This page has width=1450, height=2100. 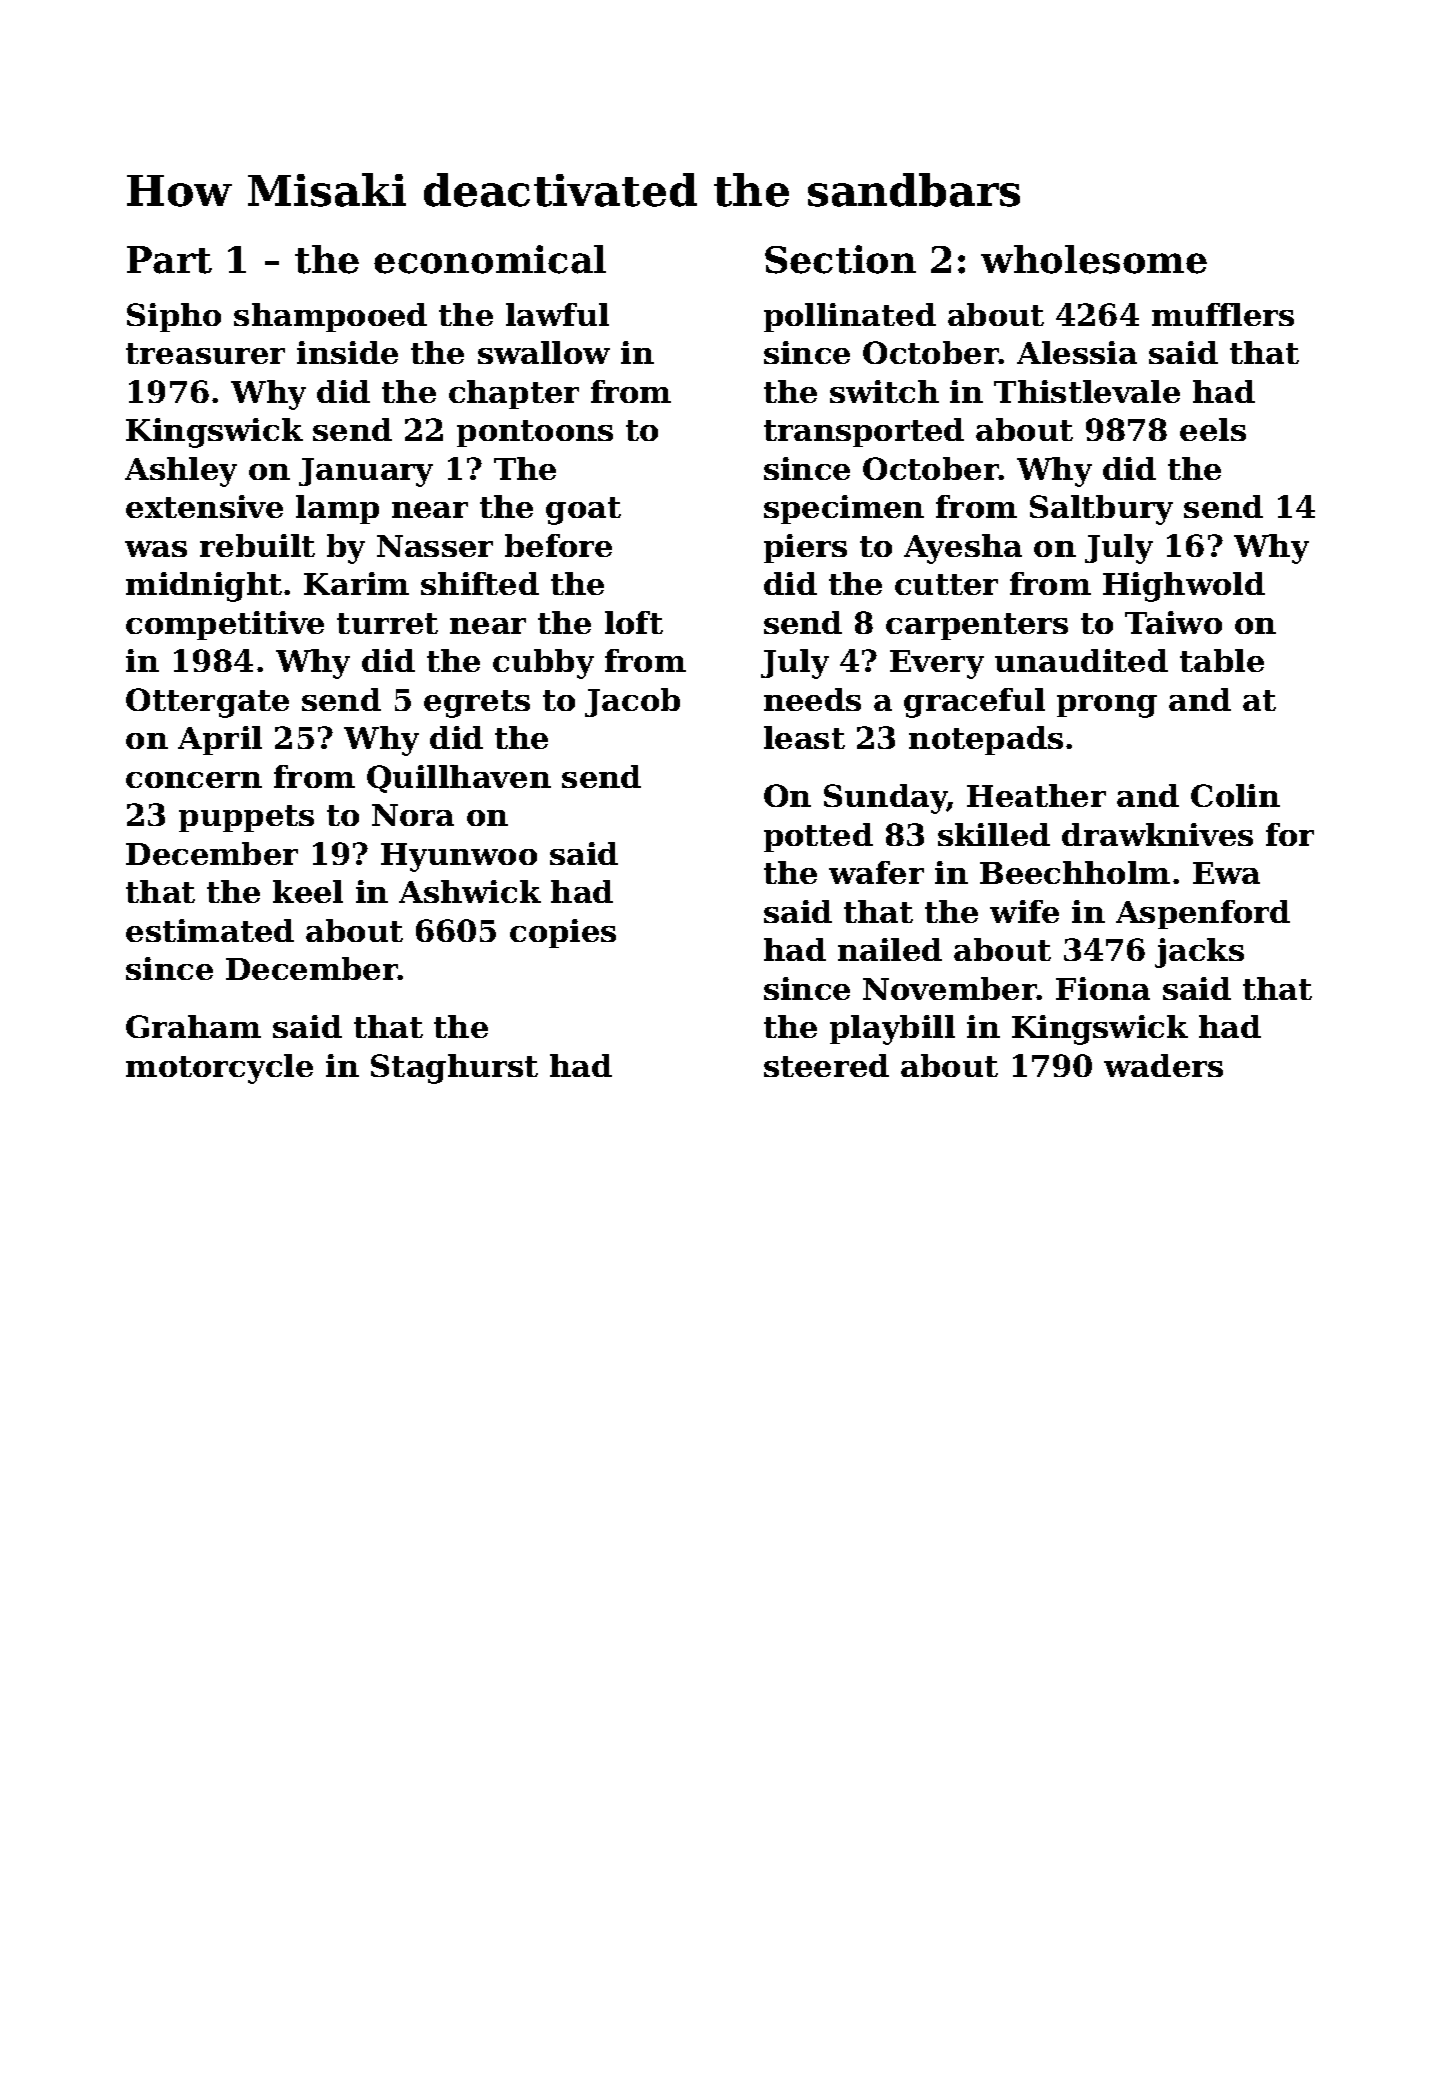 I want to click on Sipho, so click(x=174, y=317).
